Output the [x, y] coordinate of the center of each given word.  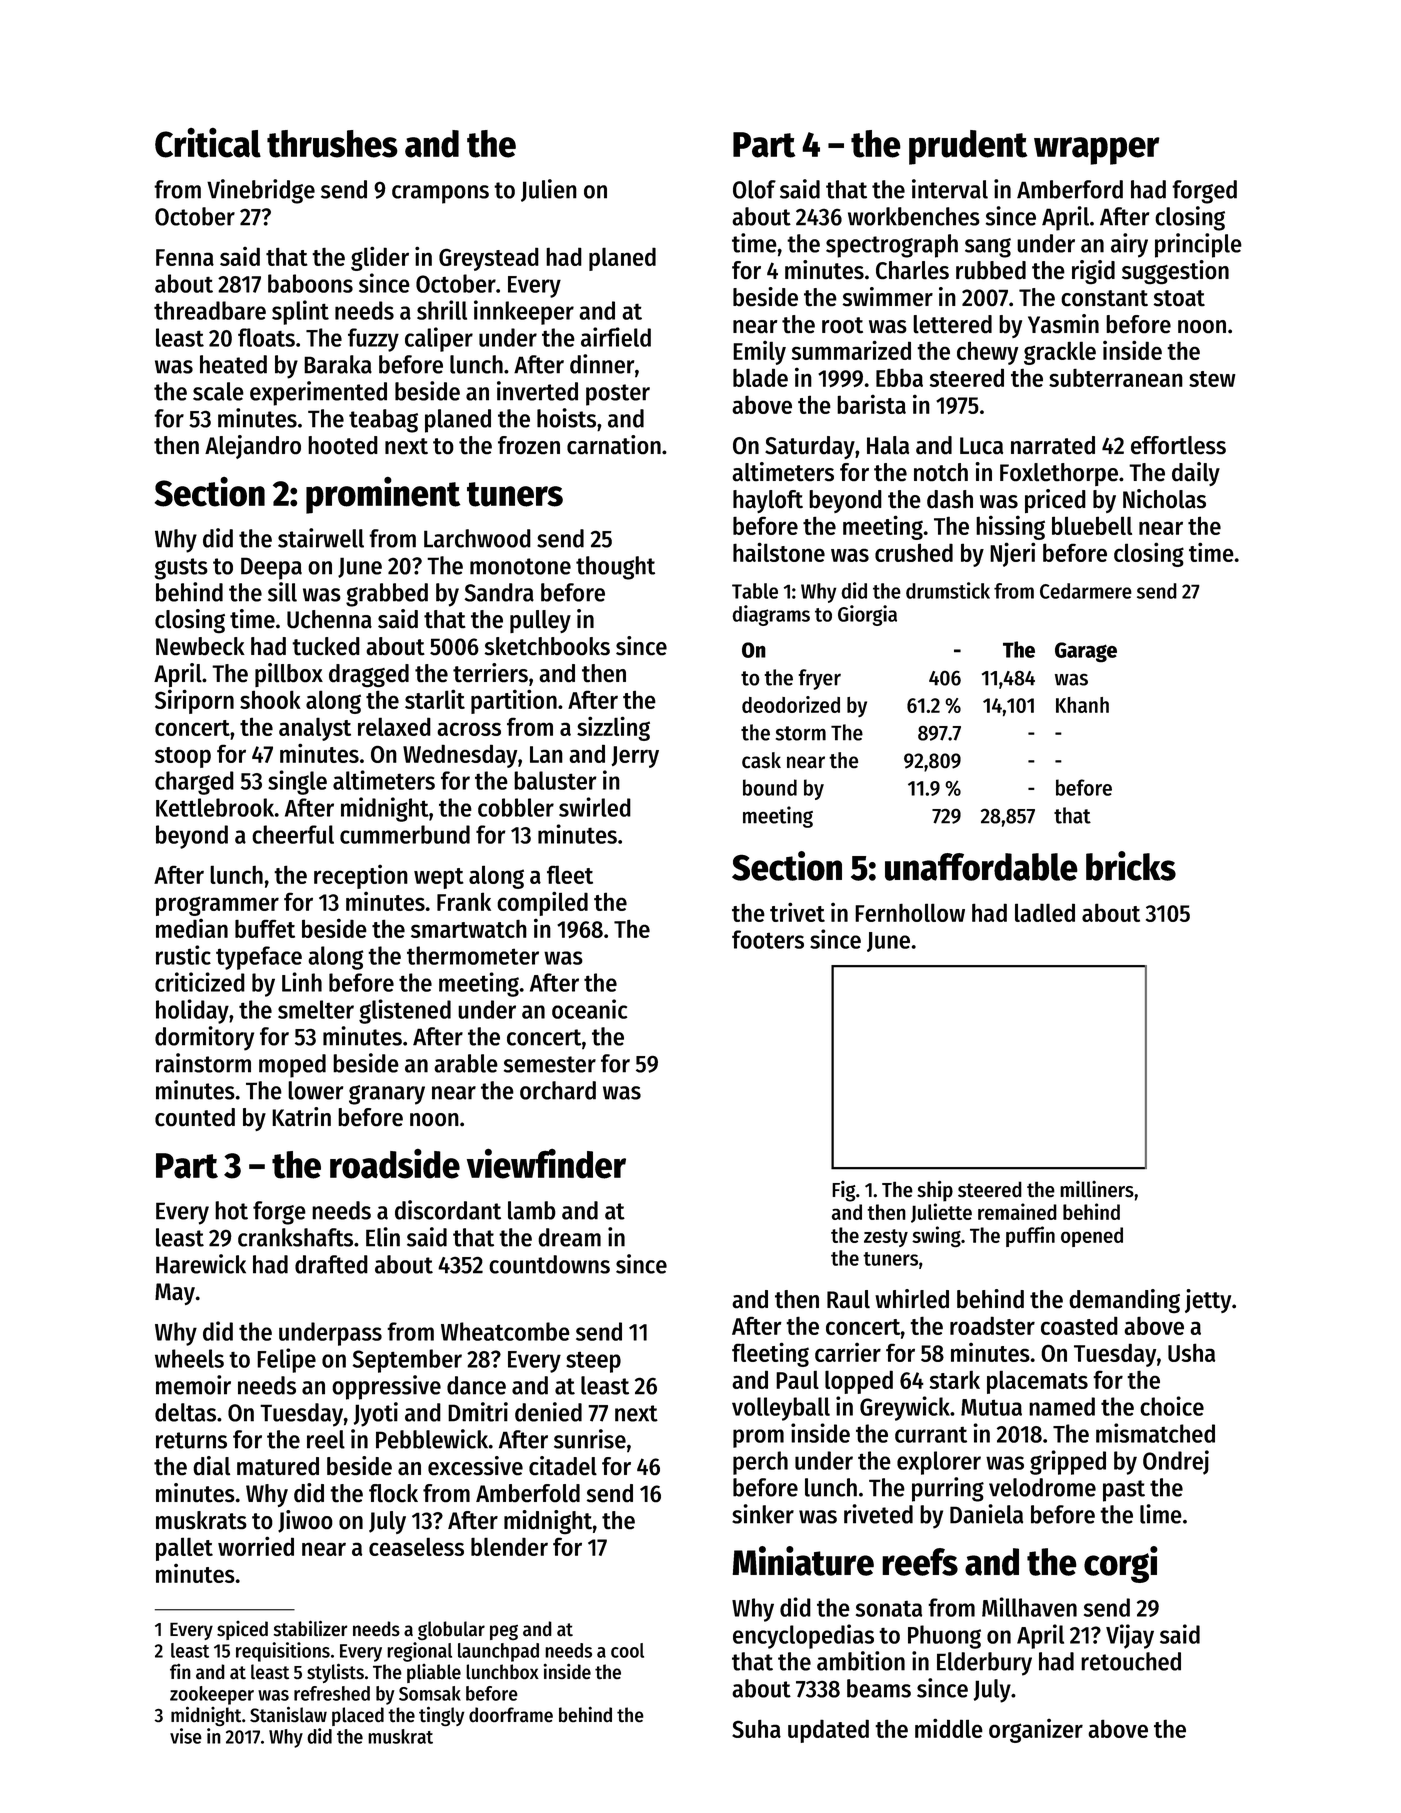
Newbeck [200, 646]
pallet [184, 1549]
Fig [844, 1191]
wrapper [1097, 151]
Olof [754, 189]
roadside [395, 1164]
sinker [763, 1514]
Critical [208, 143]
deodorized [791, 704]
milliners [1097, 1189]
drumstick [948, 590]
